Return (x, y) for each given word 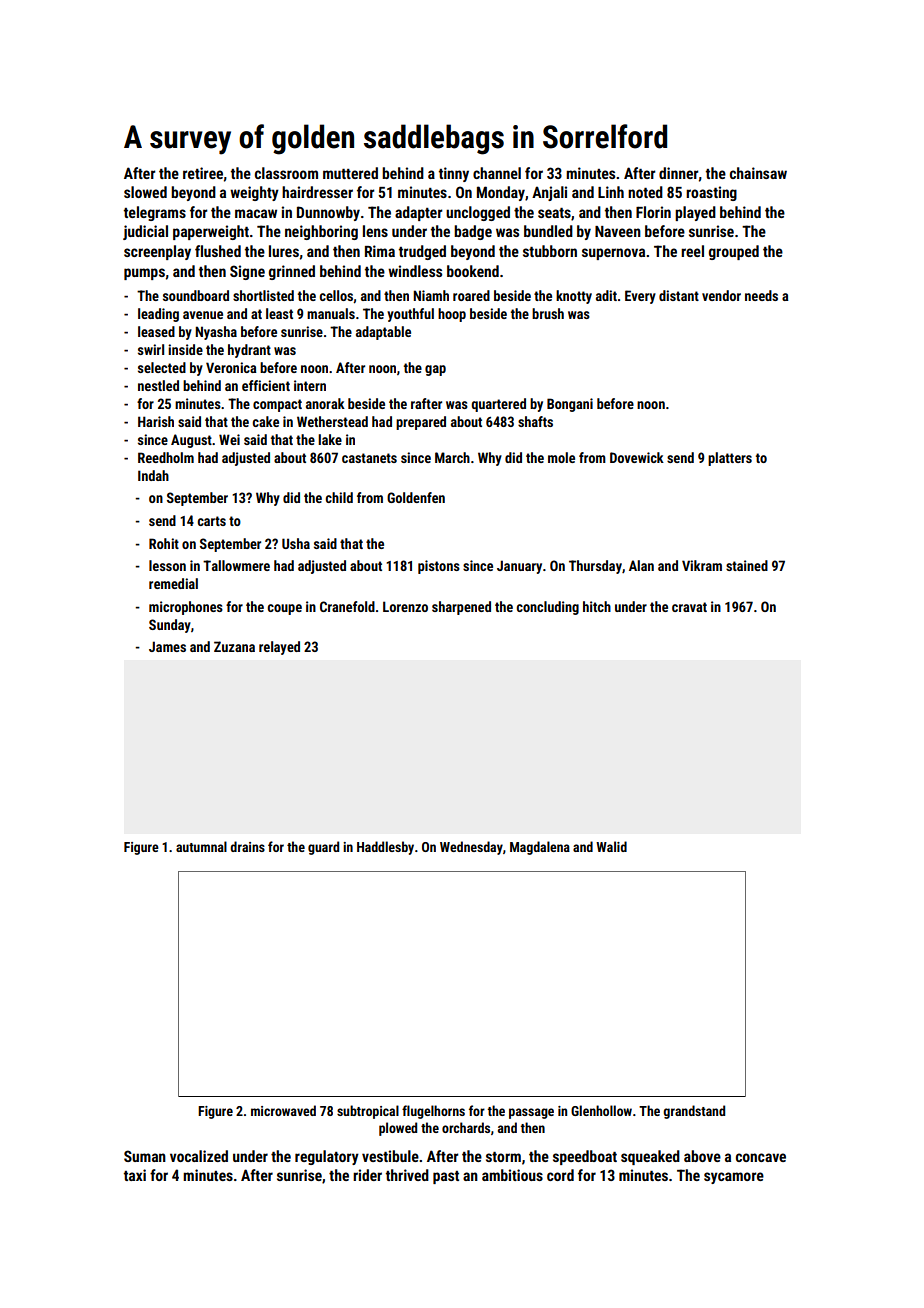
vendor (721, 295)
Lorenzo (405, 606)
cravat (689, 607)
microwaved (283, 1110)
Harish (156, 421)
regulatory (327, 1157)
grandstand (694, 1112)
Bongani (570, 405)
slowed (145, 192)
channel (497, 173)
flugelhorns (433, 1112)
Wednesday (471, 848)
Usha (296, 543)
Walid (611, 846)
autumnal (201, 846)
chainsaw (758, 173)
